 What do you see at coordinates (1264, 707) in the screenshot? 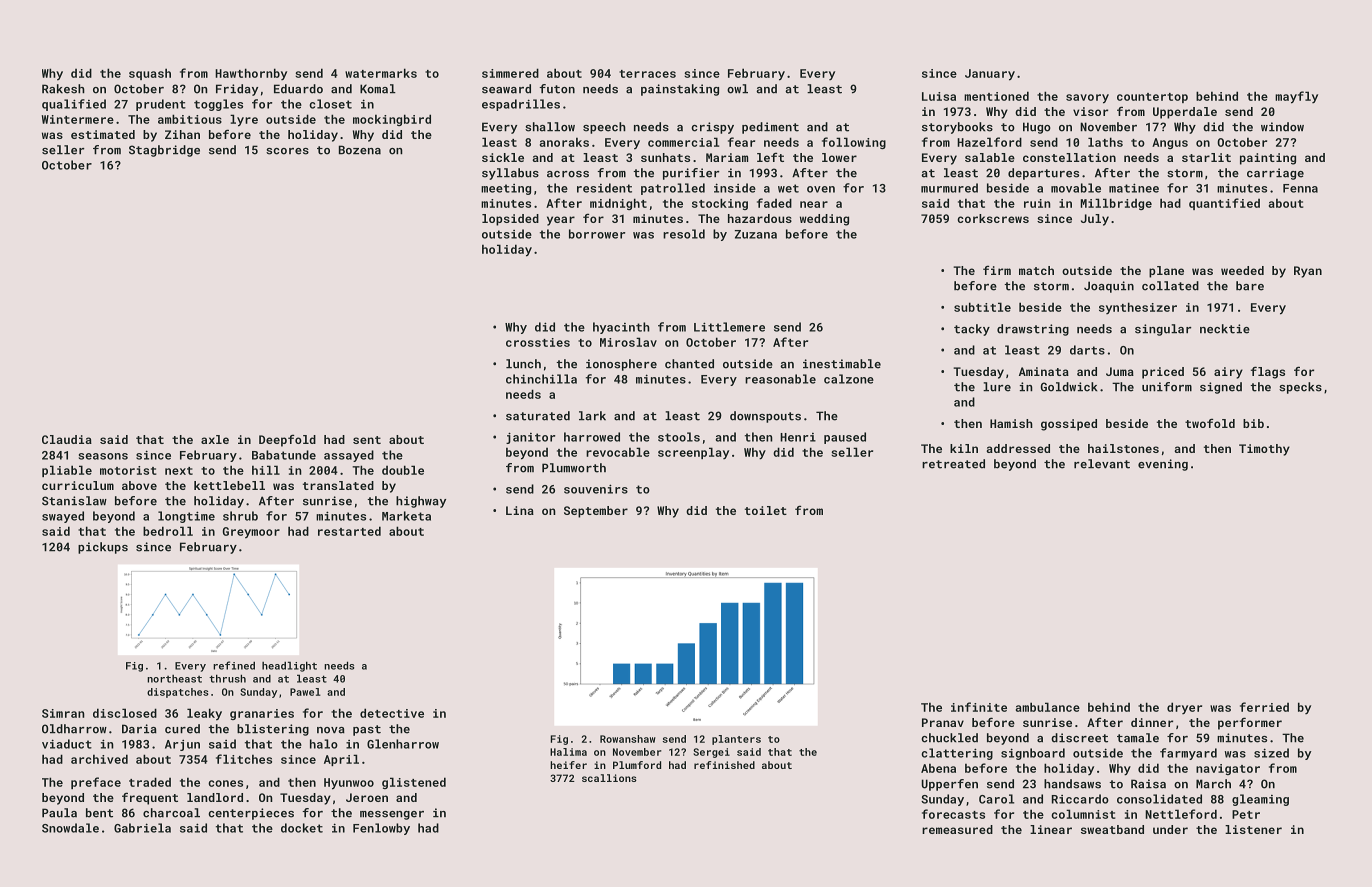
I see `ferried` at bounding box center [1264, 707].
